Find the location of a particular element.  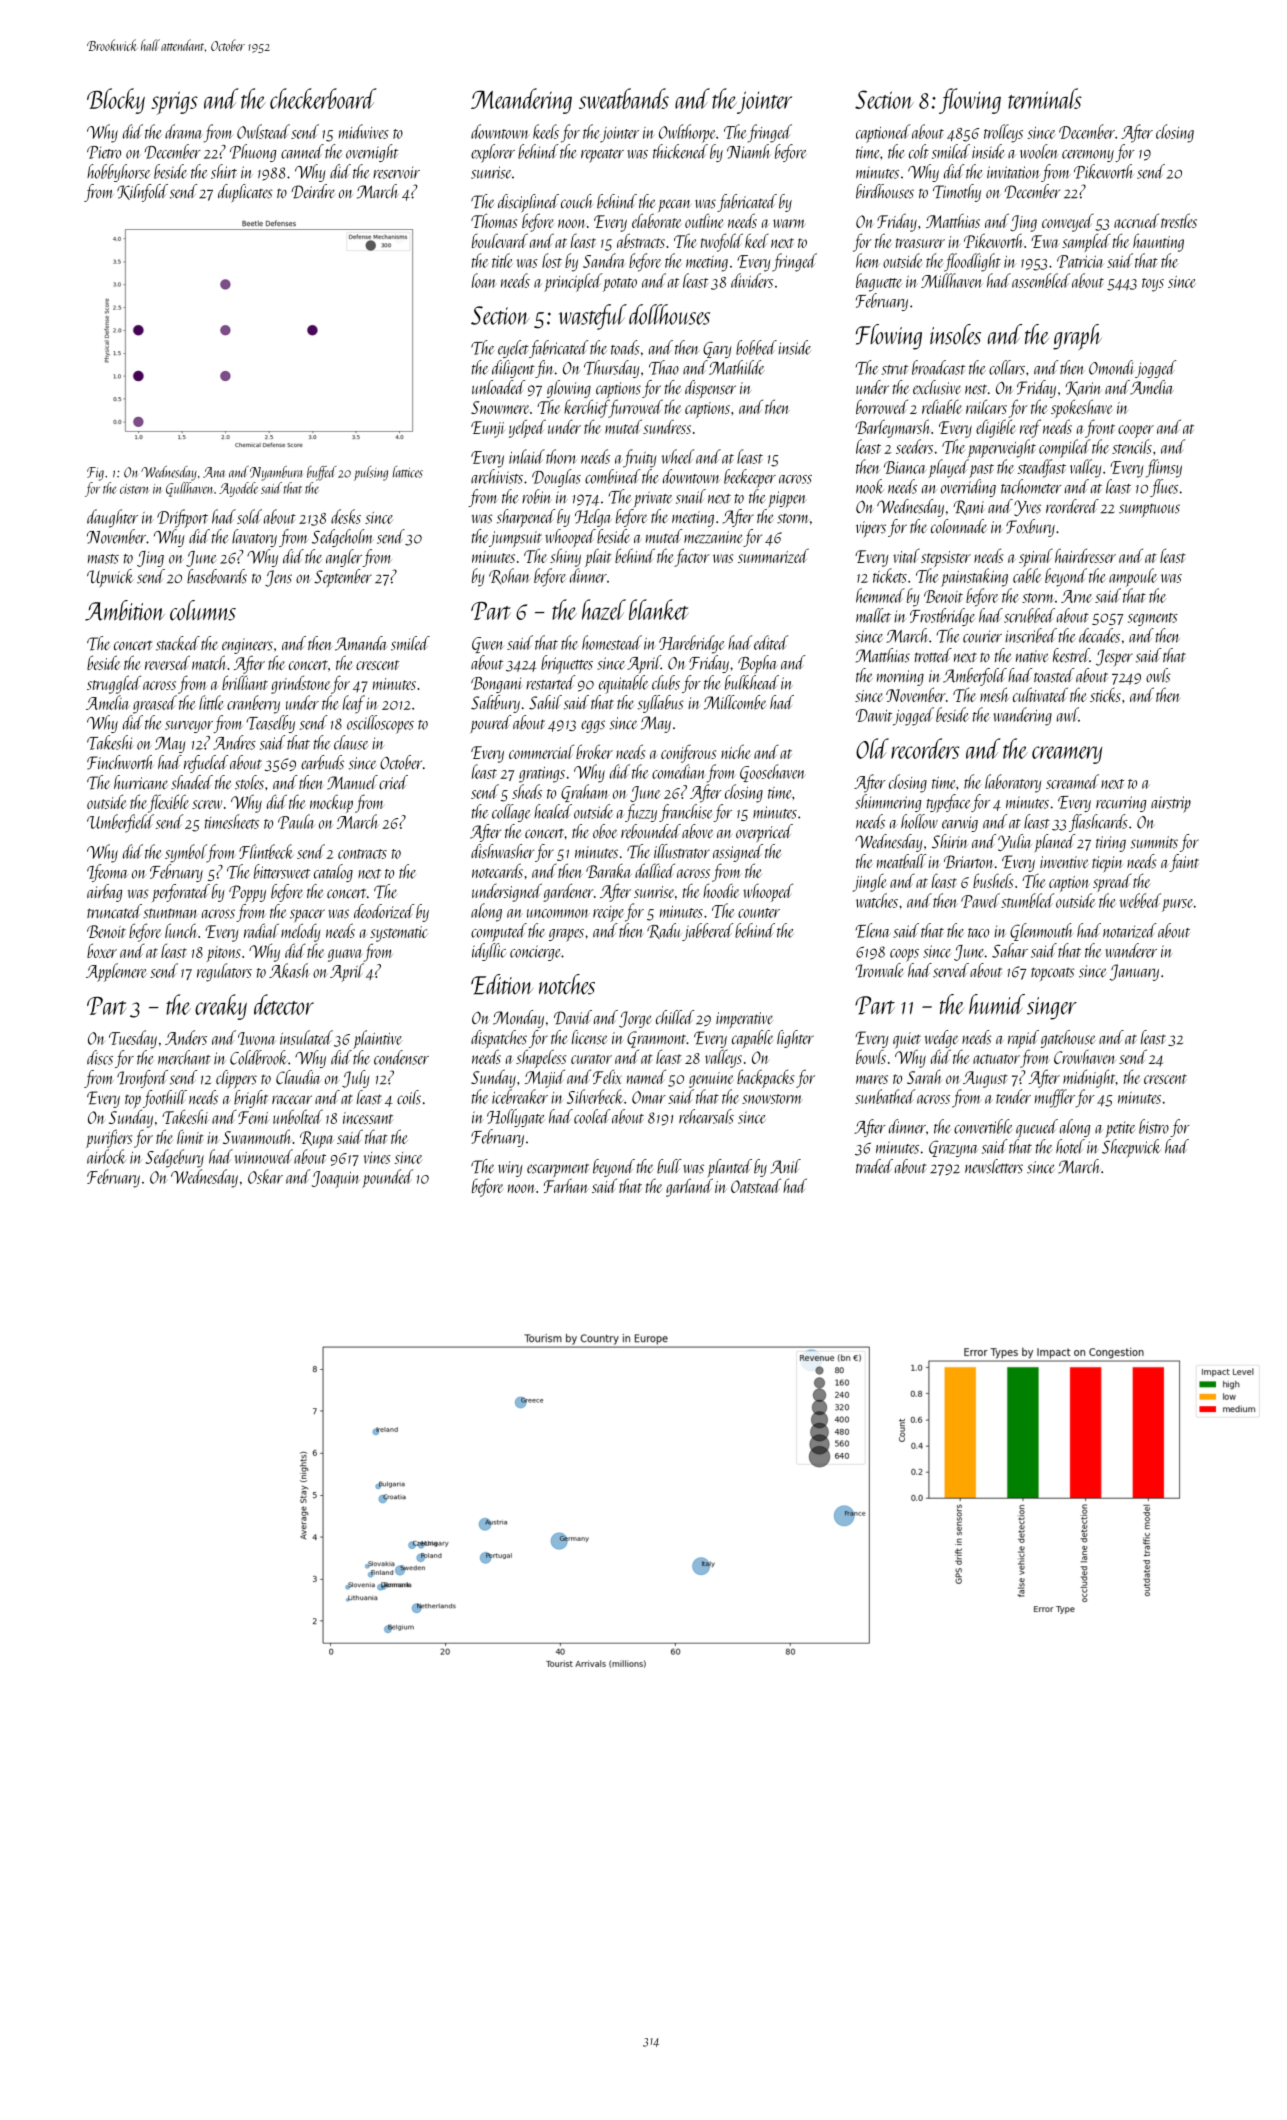

Ironford is located at coordinates (142, 1079).
